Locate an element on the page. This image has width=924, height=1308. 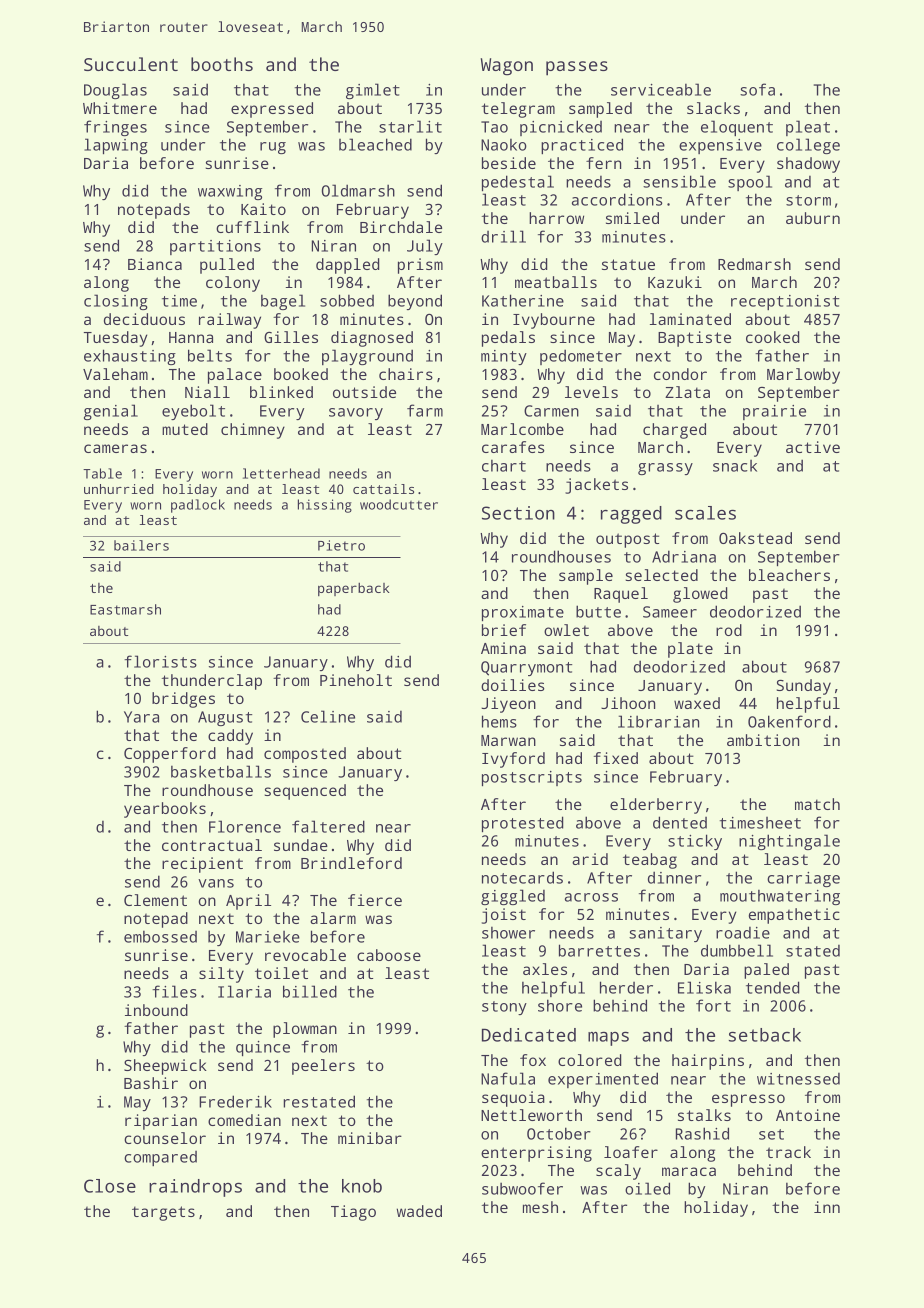
Close is located at coordinates (110, 1186).
